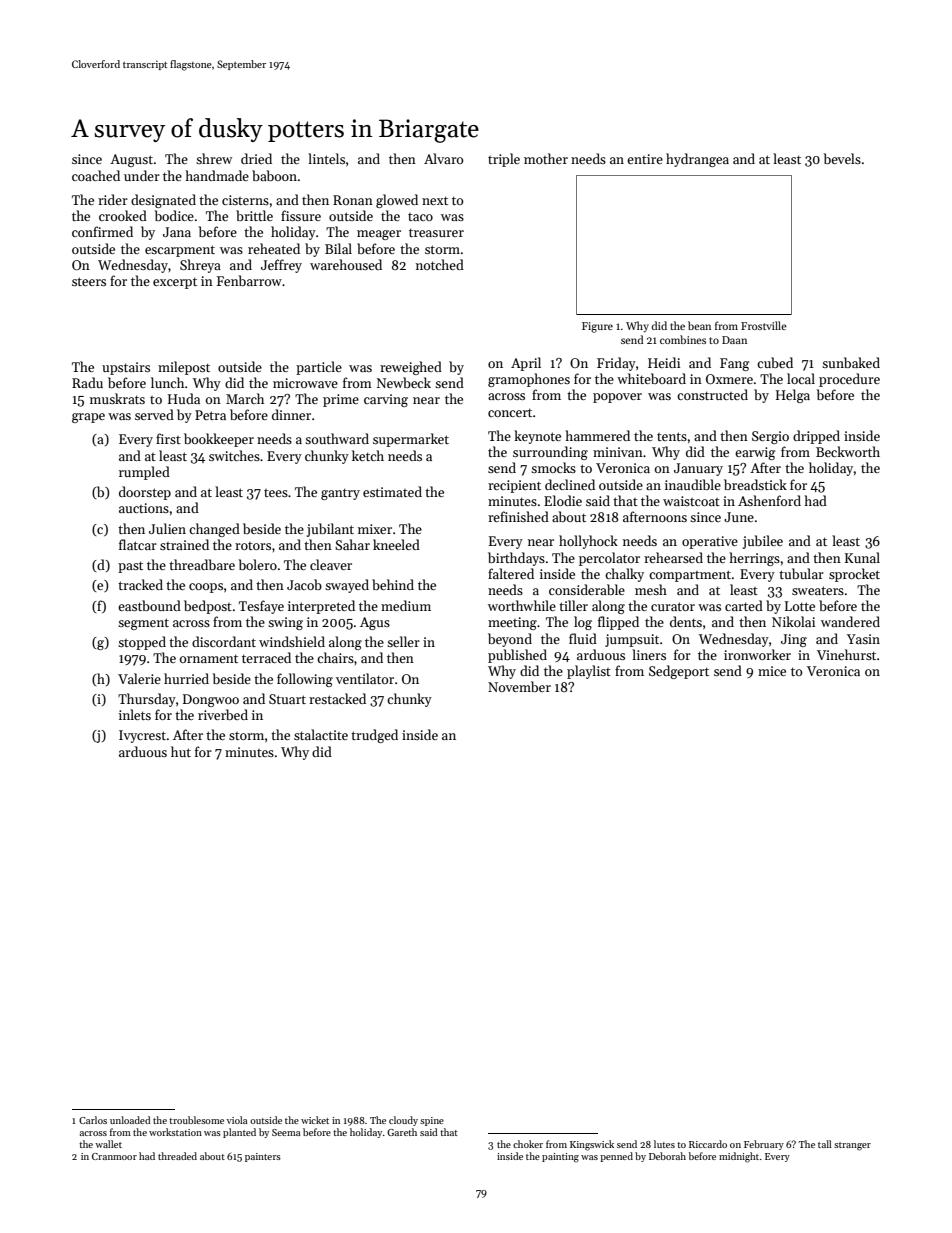 Image resolution: width=952 pixels, height=1233 pixels. What do you see at coordinates (130, 1120) in the image?
I see `unloaded` at bounding box center [130, 1120].
